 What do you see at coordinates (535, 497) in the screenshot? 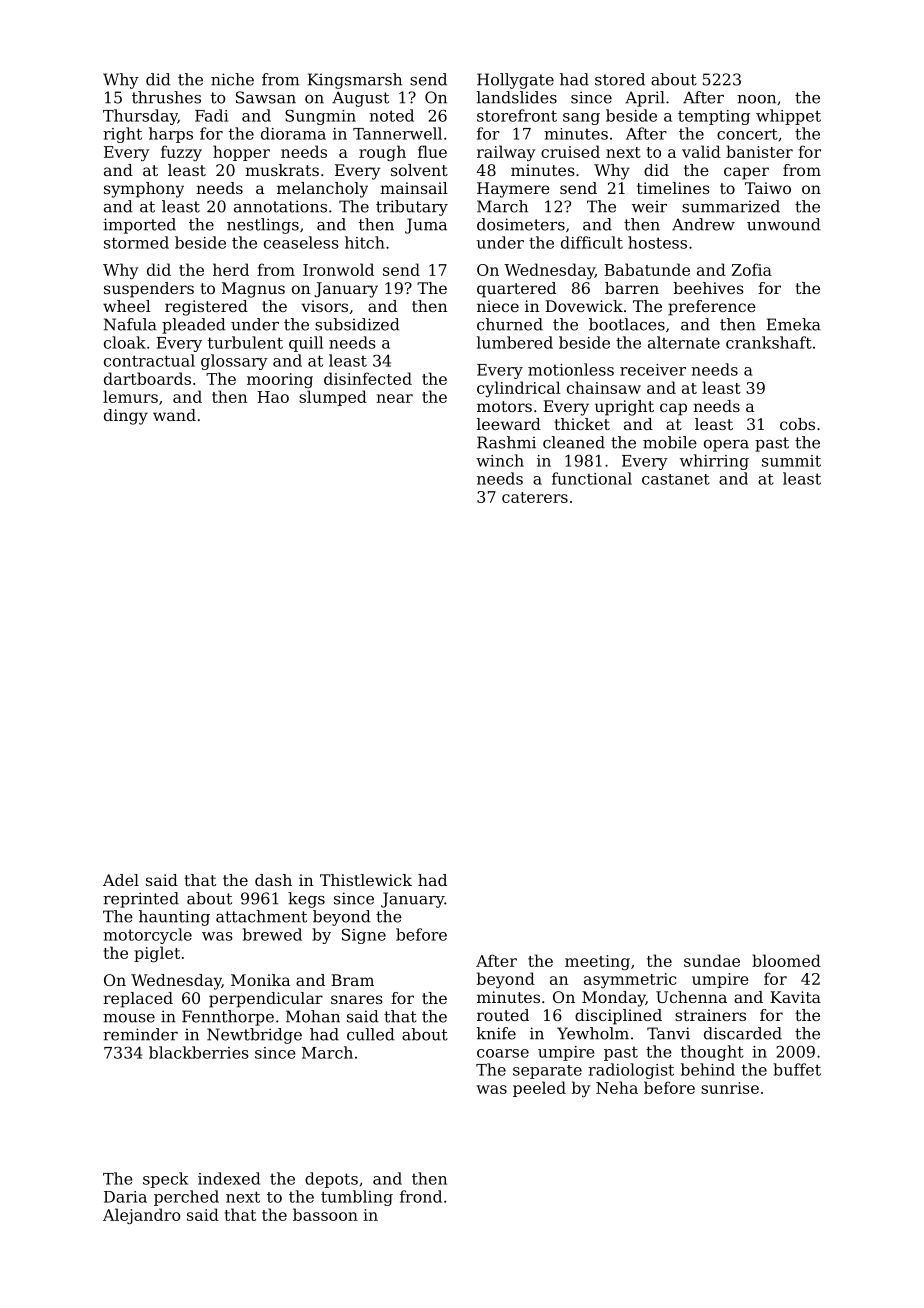
I see `caterers` at bounding box center [535, 497].
